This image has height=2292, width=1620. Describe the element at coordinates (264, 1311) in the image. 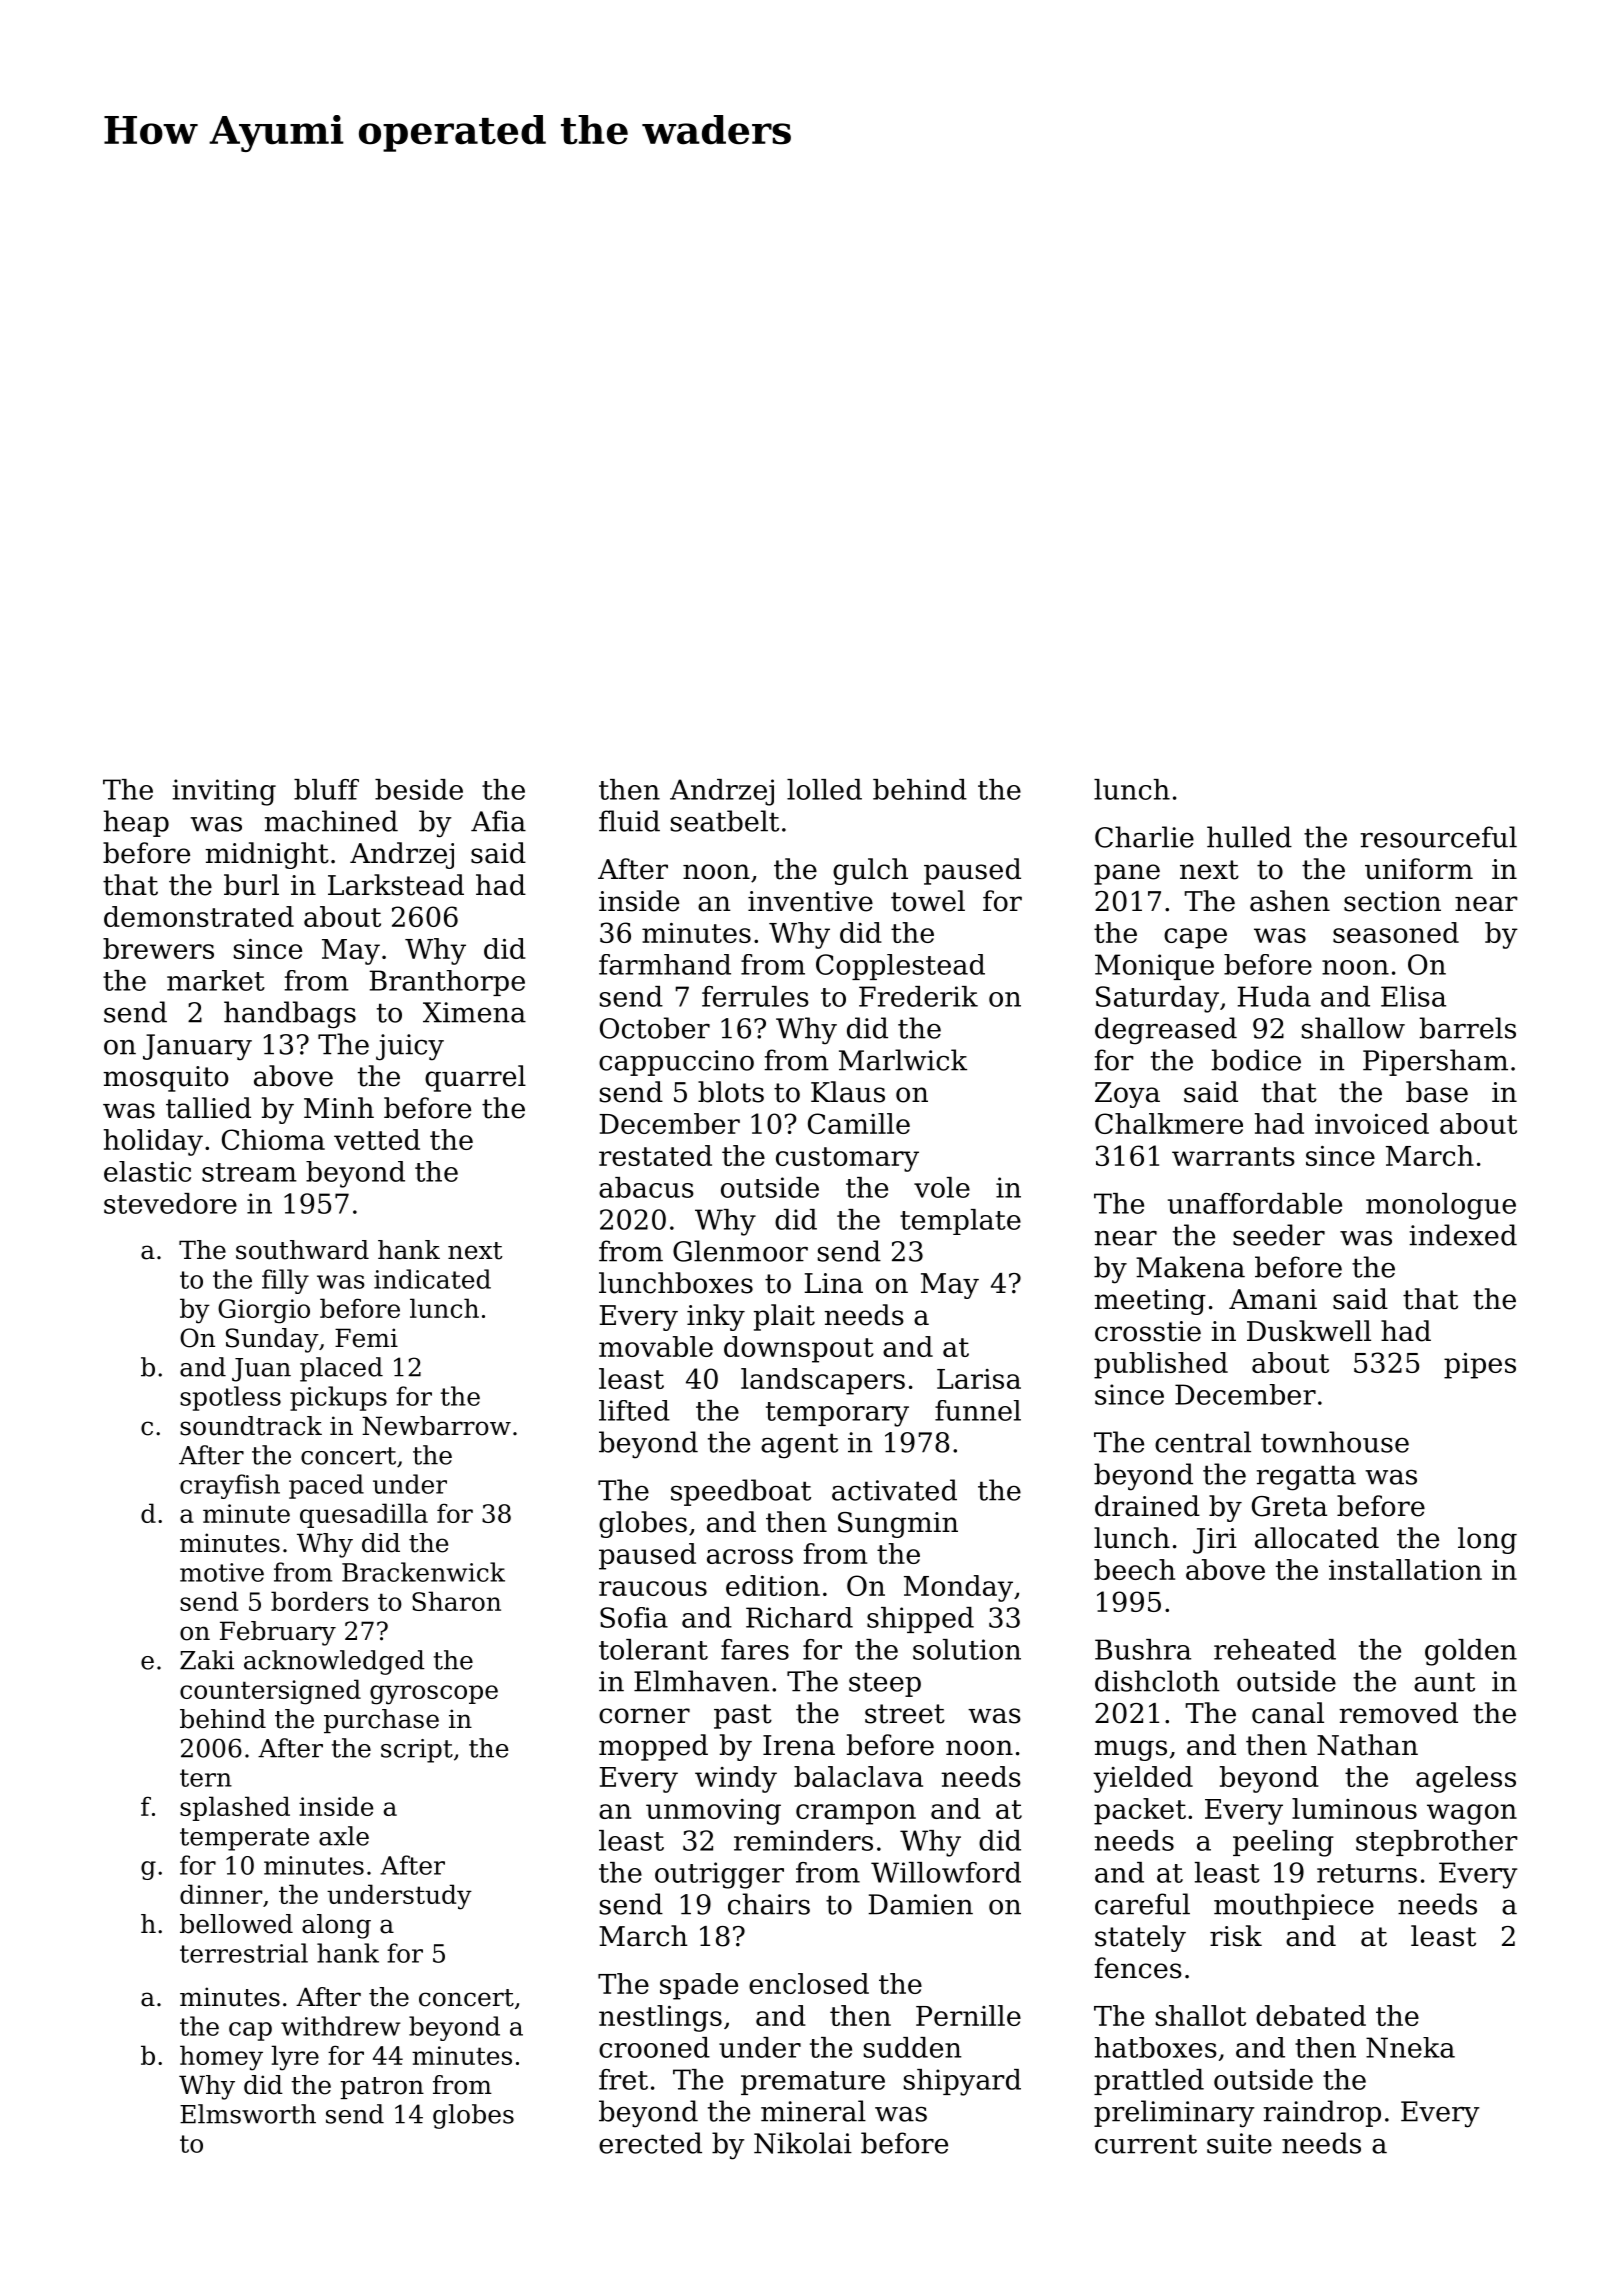

I see `Giorgio` at that location.
